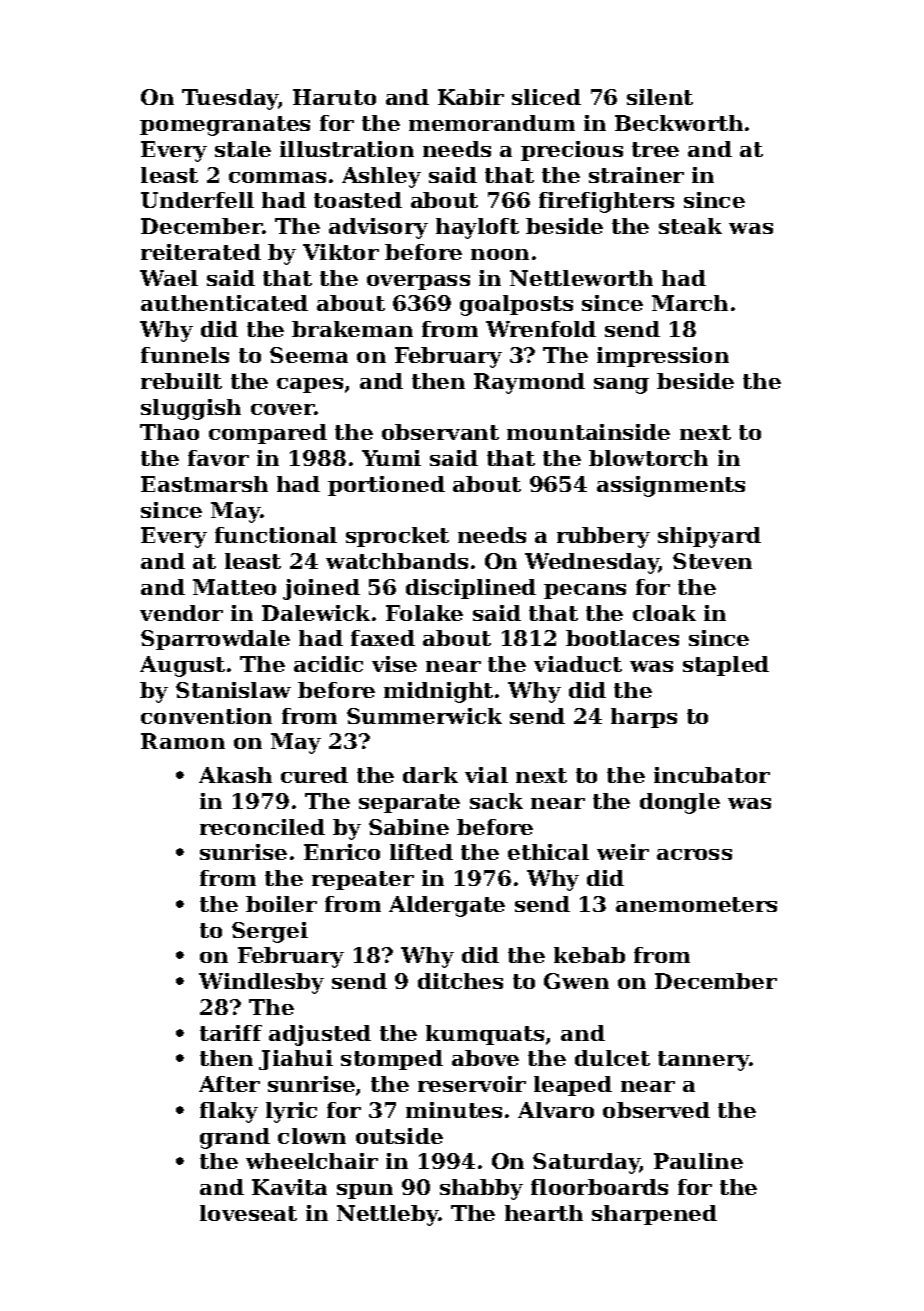 The image size is (924, 1311). What do you see at coordinates (671, 486) in the page?
I see `assignments` at bounding box center [671, 486].
